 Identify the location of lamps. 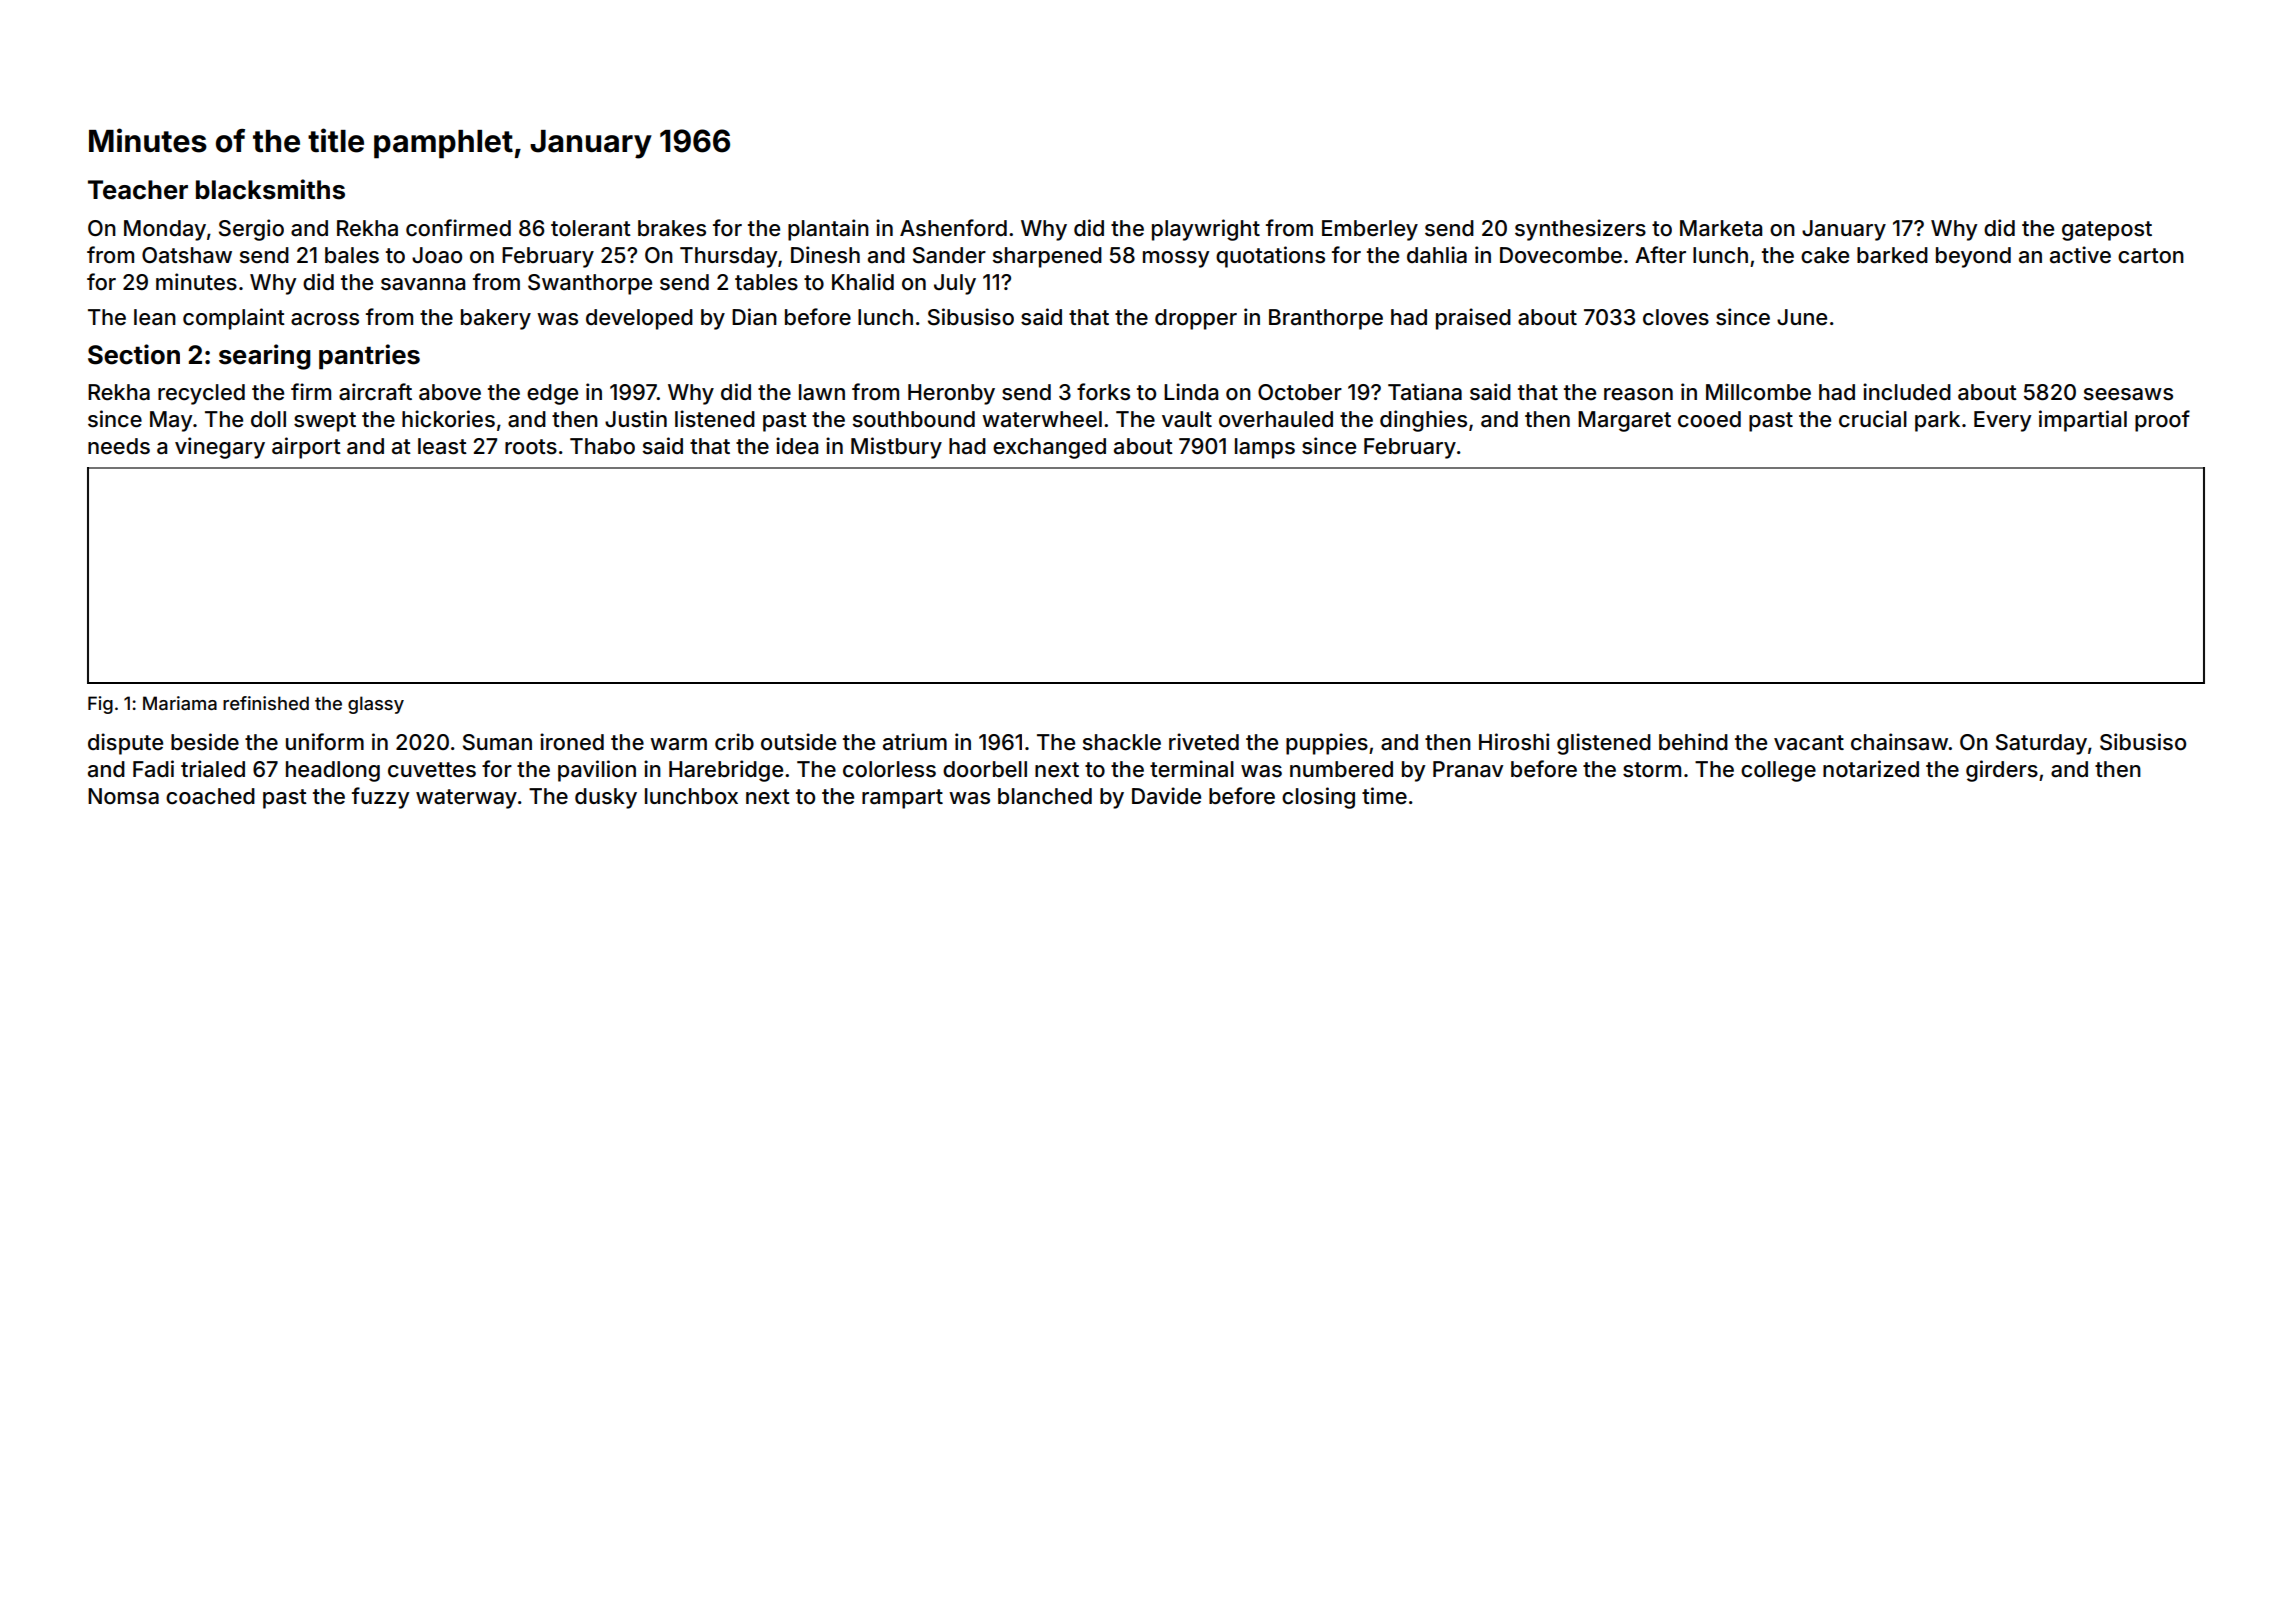
(1265, 448).
